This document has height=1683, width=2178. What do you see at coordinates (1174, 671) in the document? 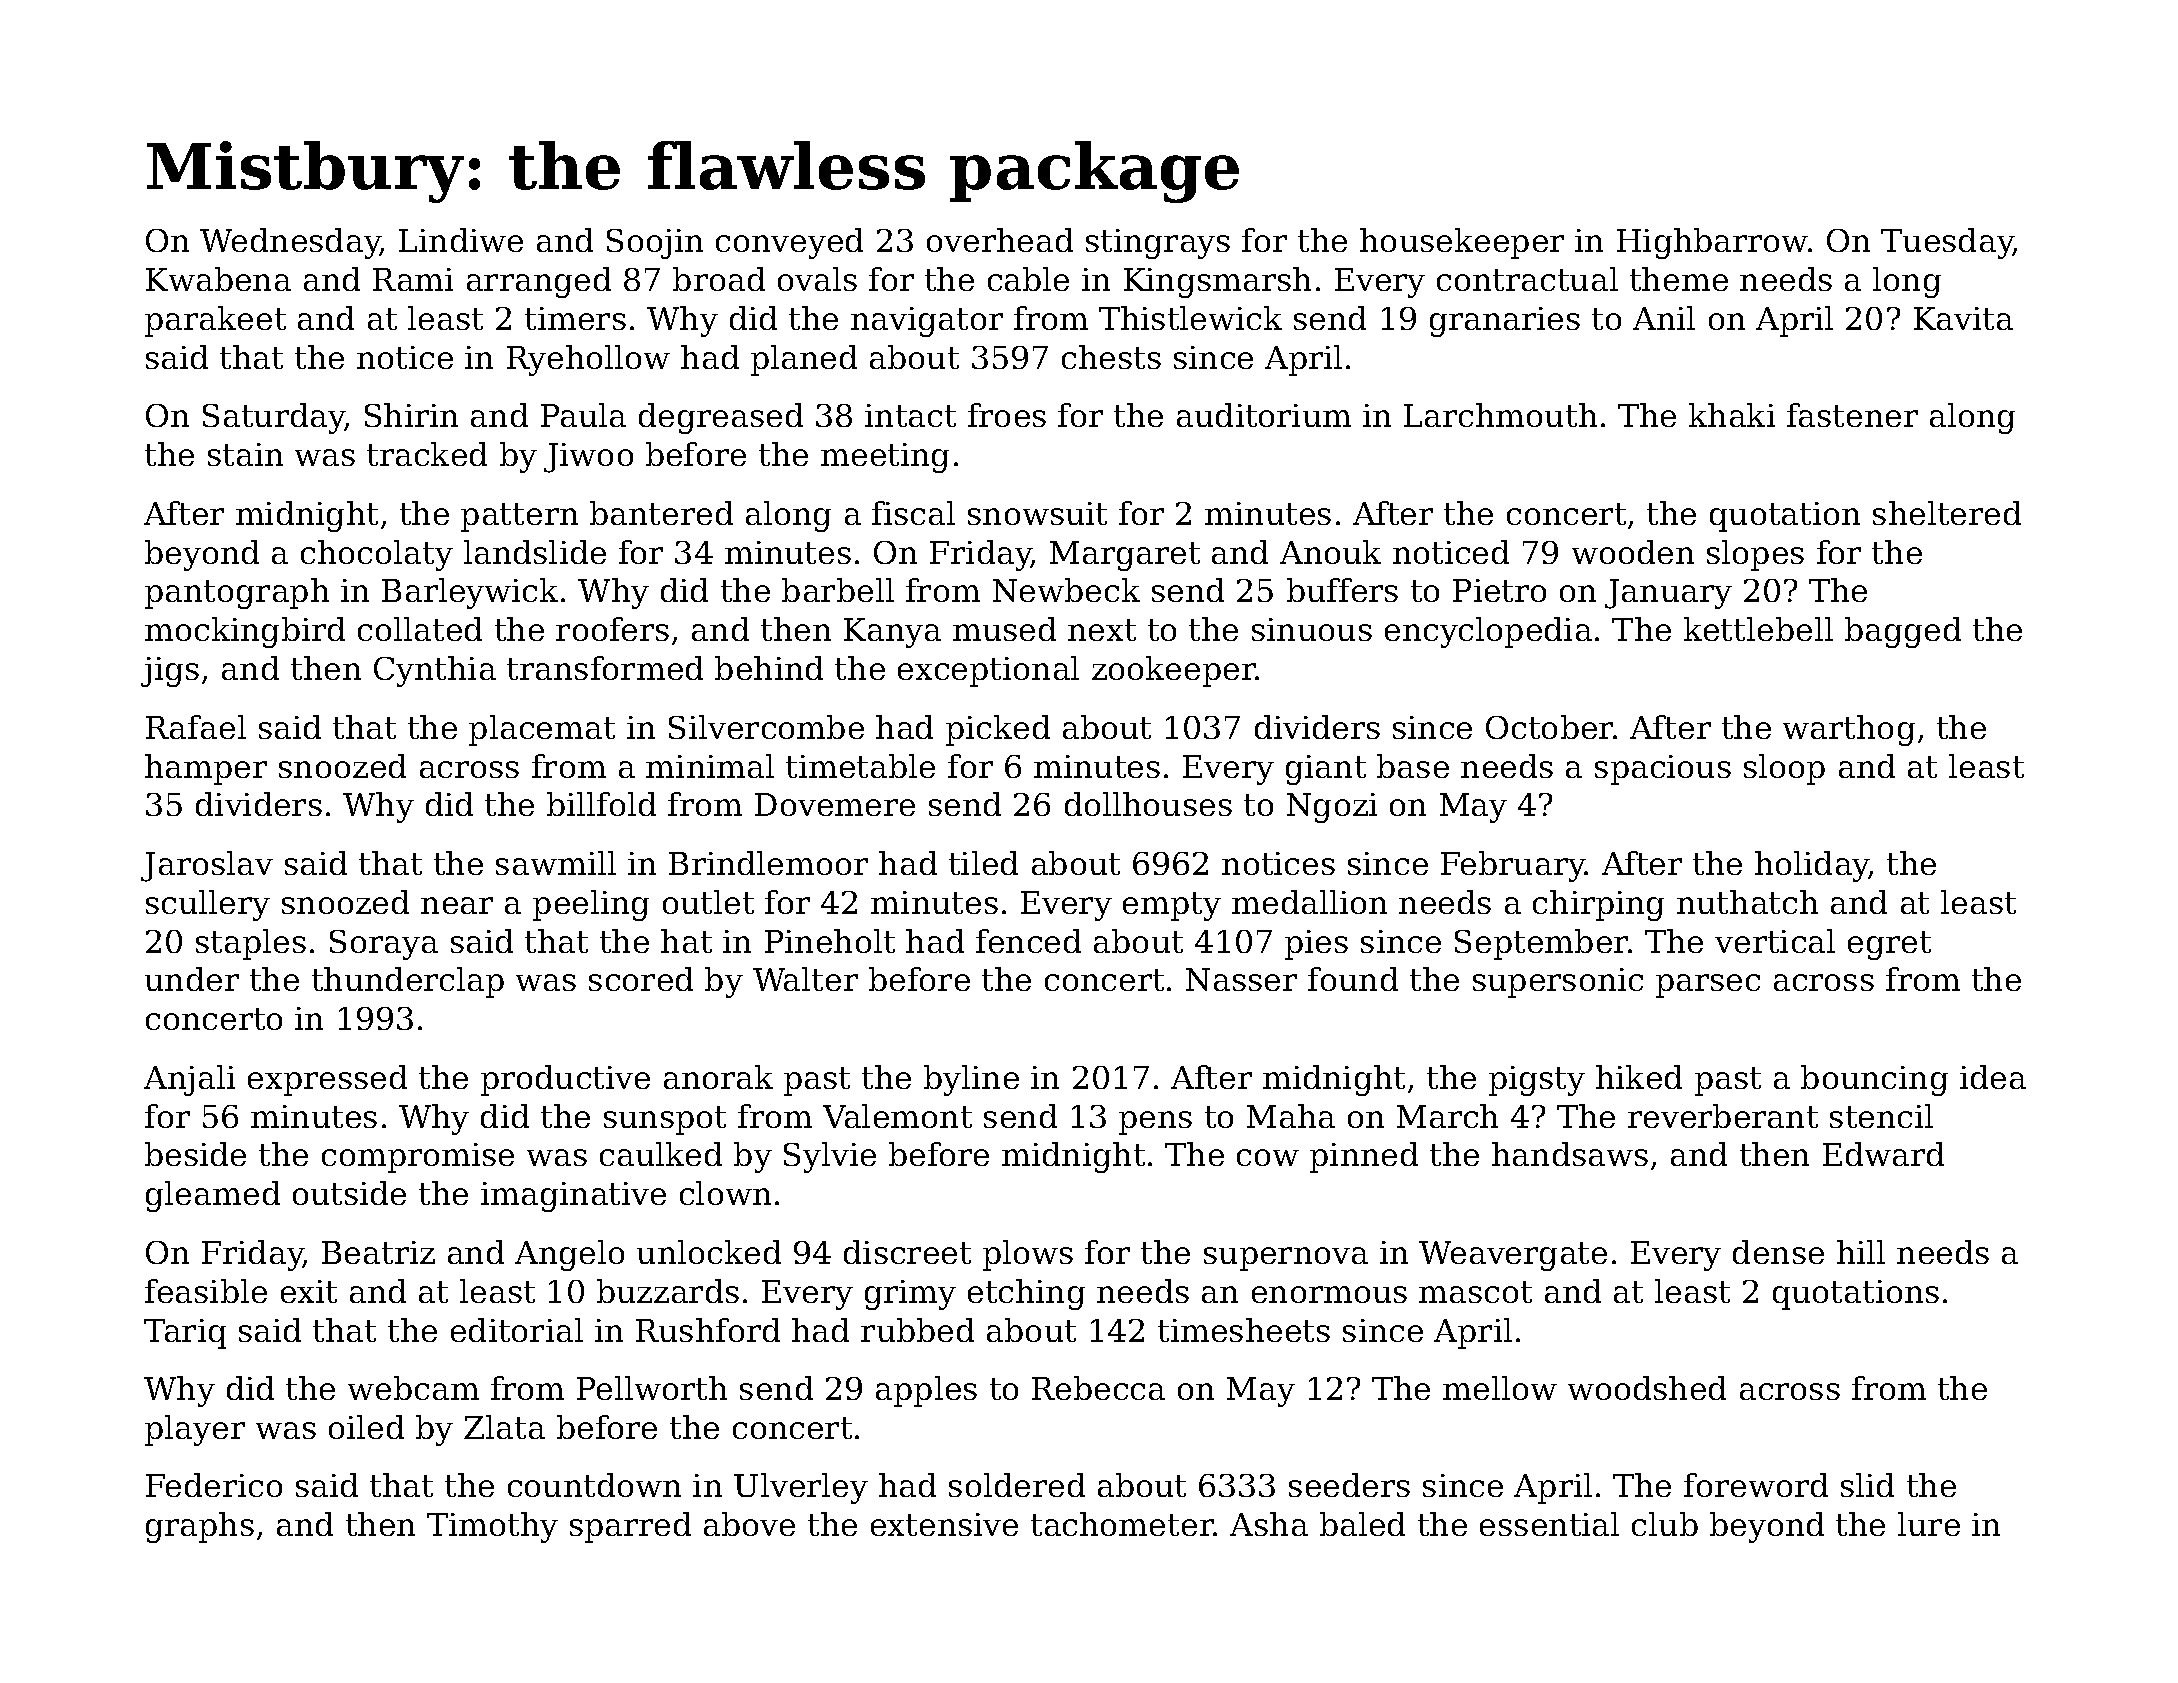
I see `zookeeper` at bounding box center [1174, 671].
